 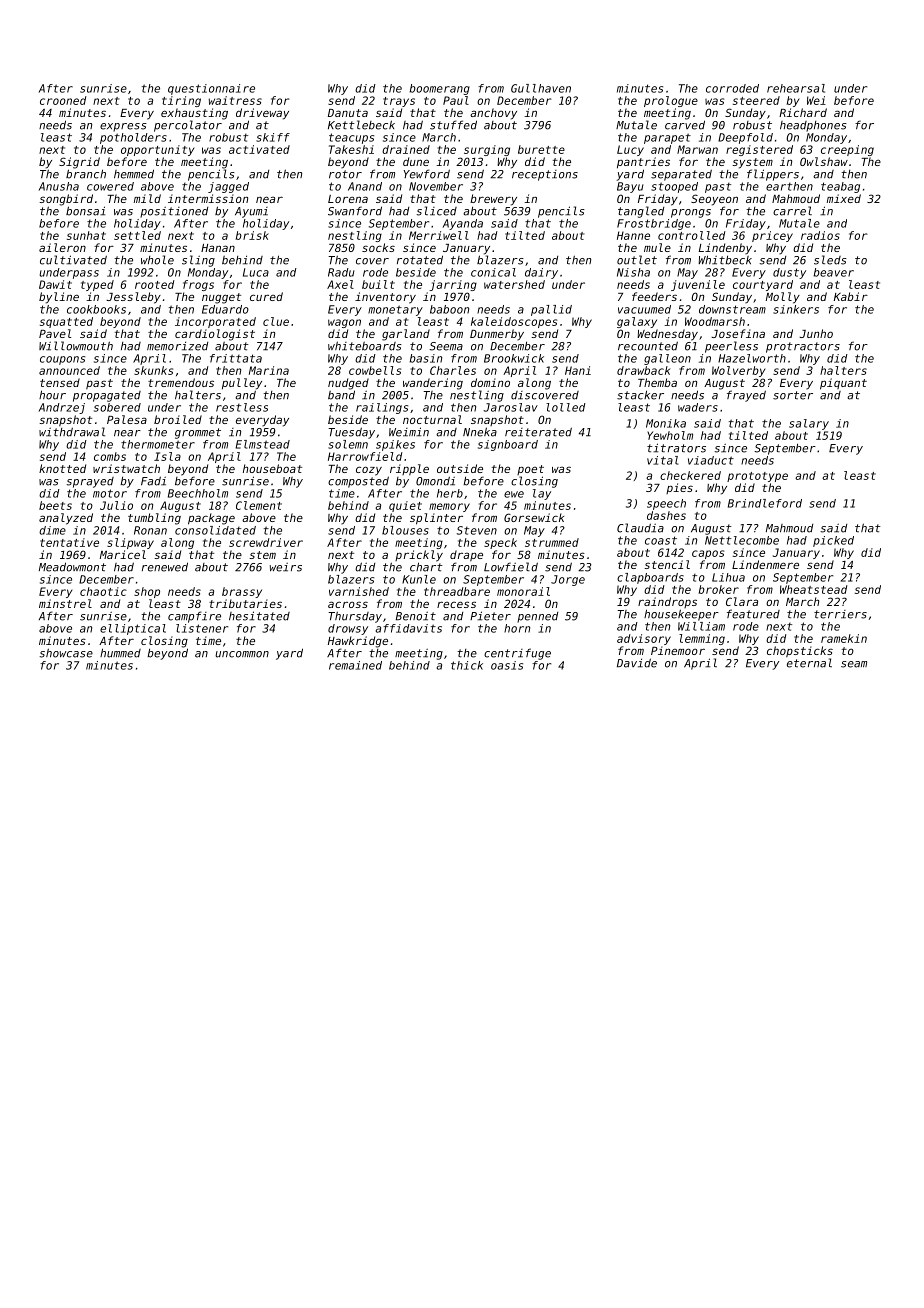 What do you see at coordinates (76, 346) in the image?
I see `Willowmouth` at bounding box center [76, 346].
